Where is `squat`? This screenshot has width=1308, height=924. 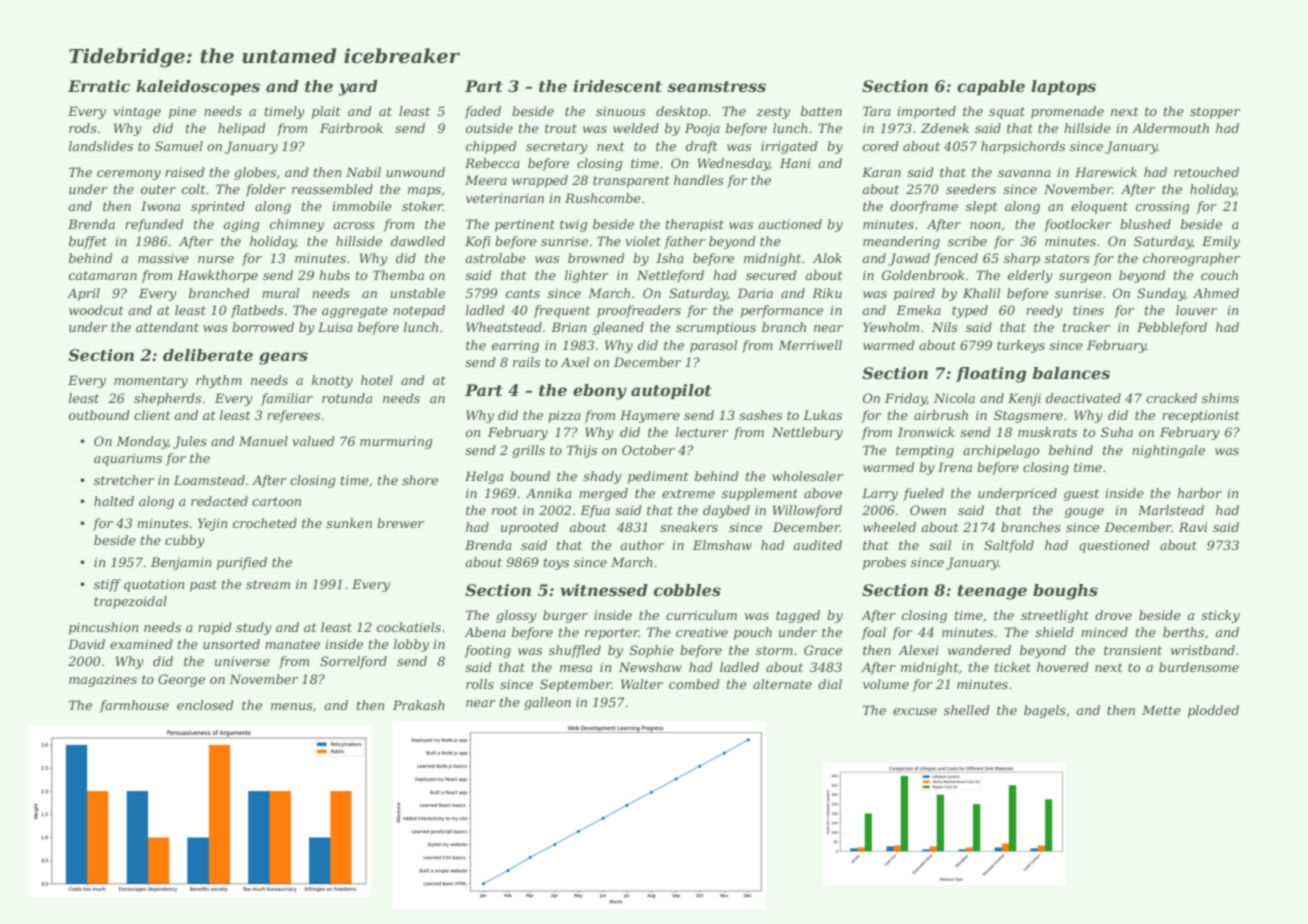 squat is located at coordinates (1007, 113).
